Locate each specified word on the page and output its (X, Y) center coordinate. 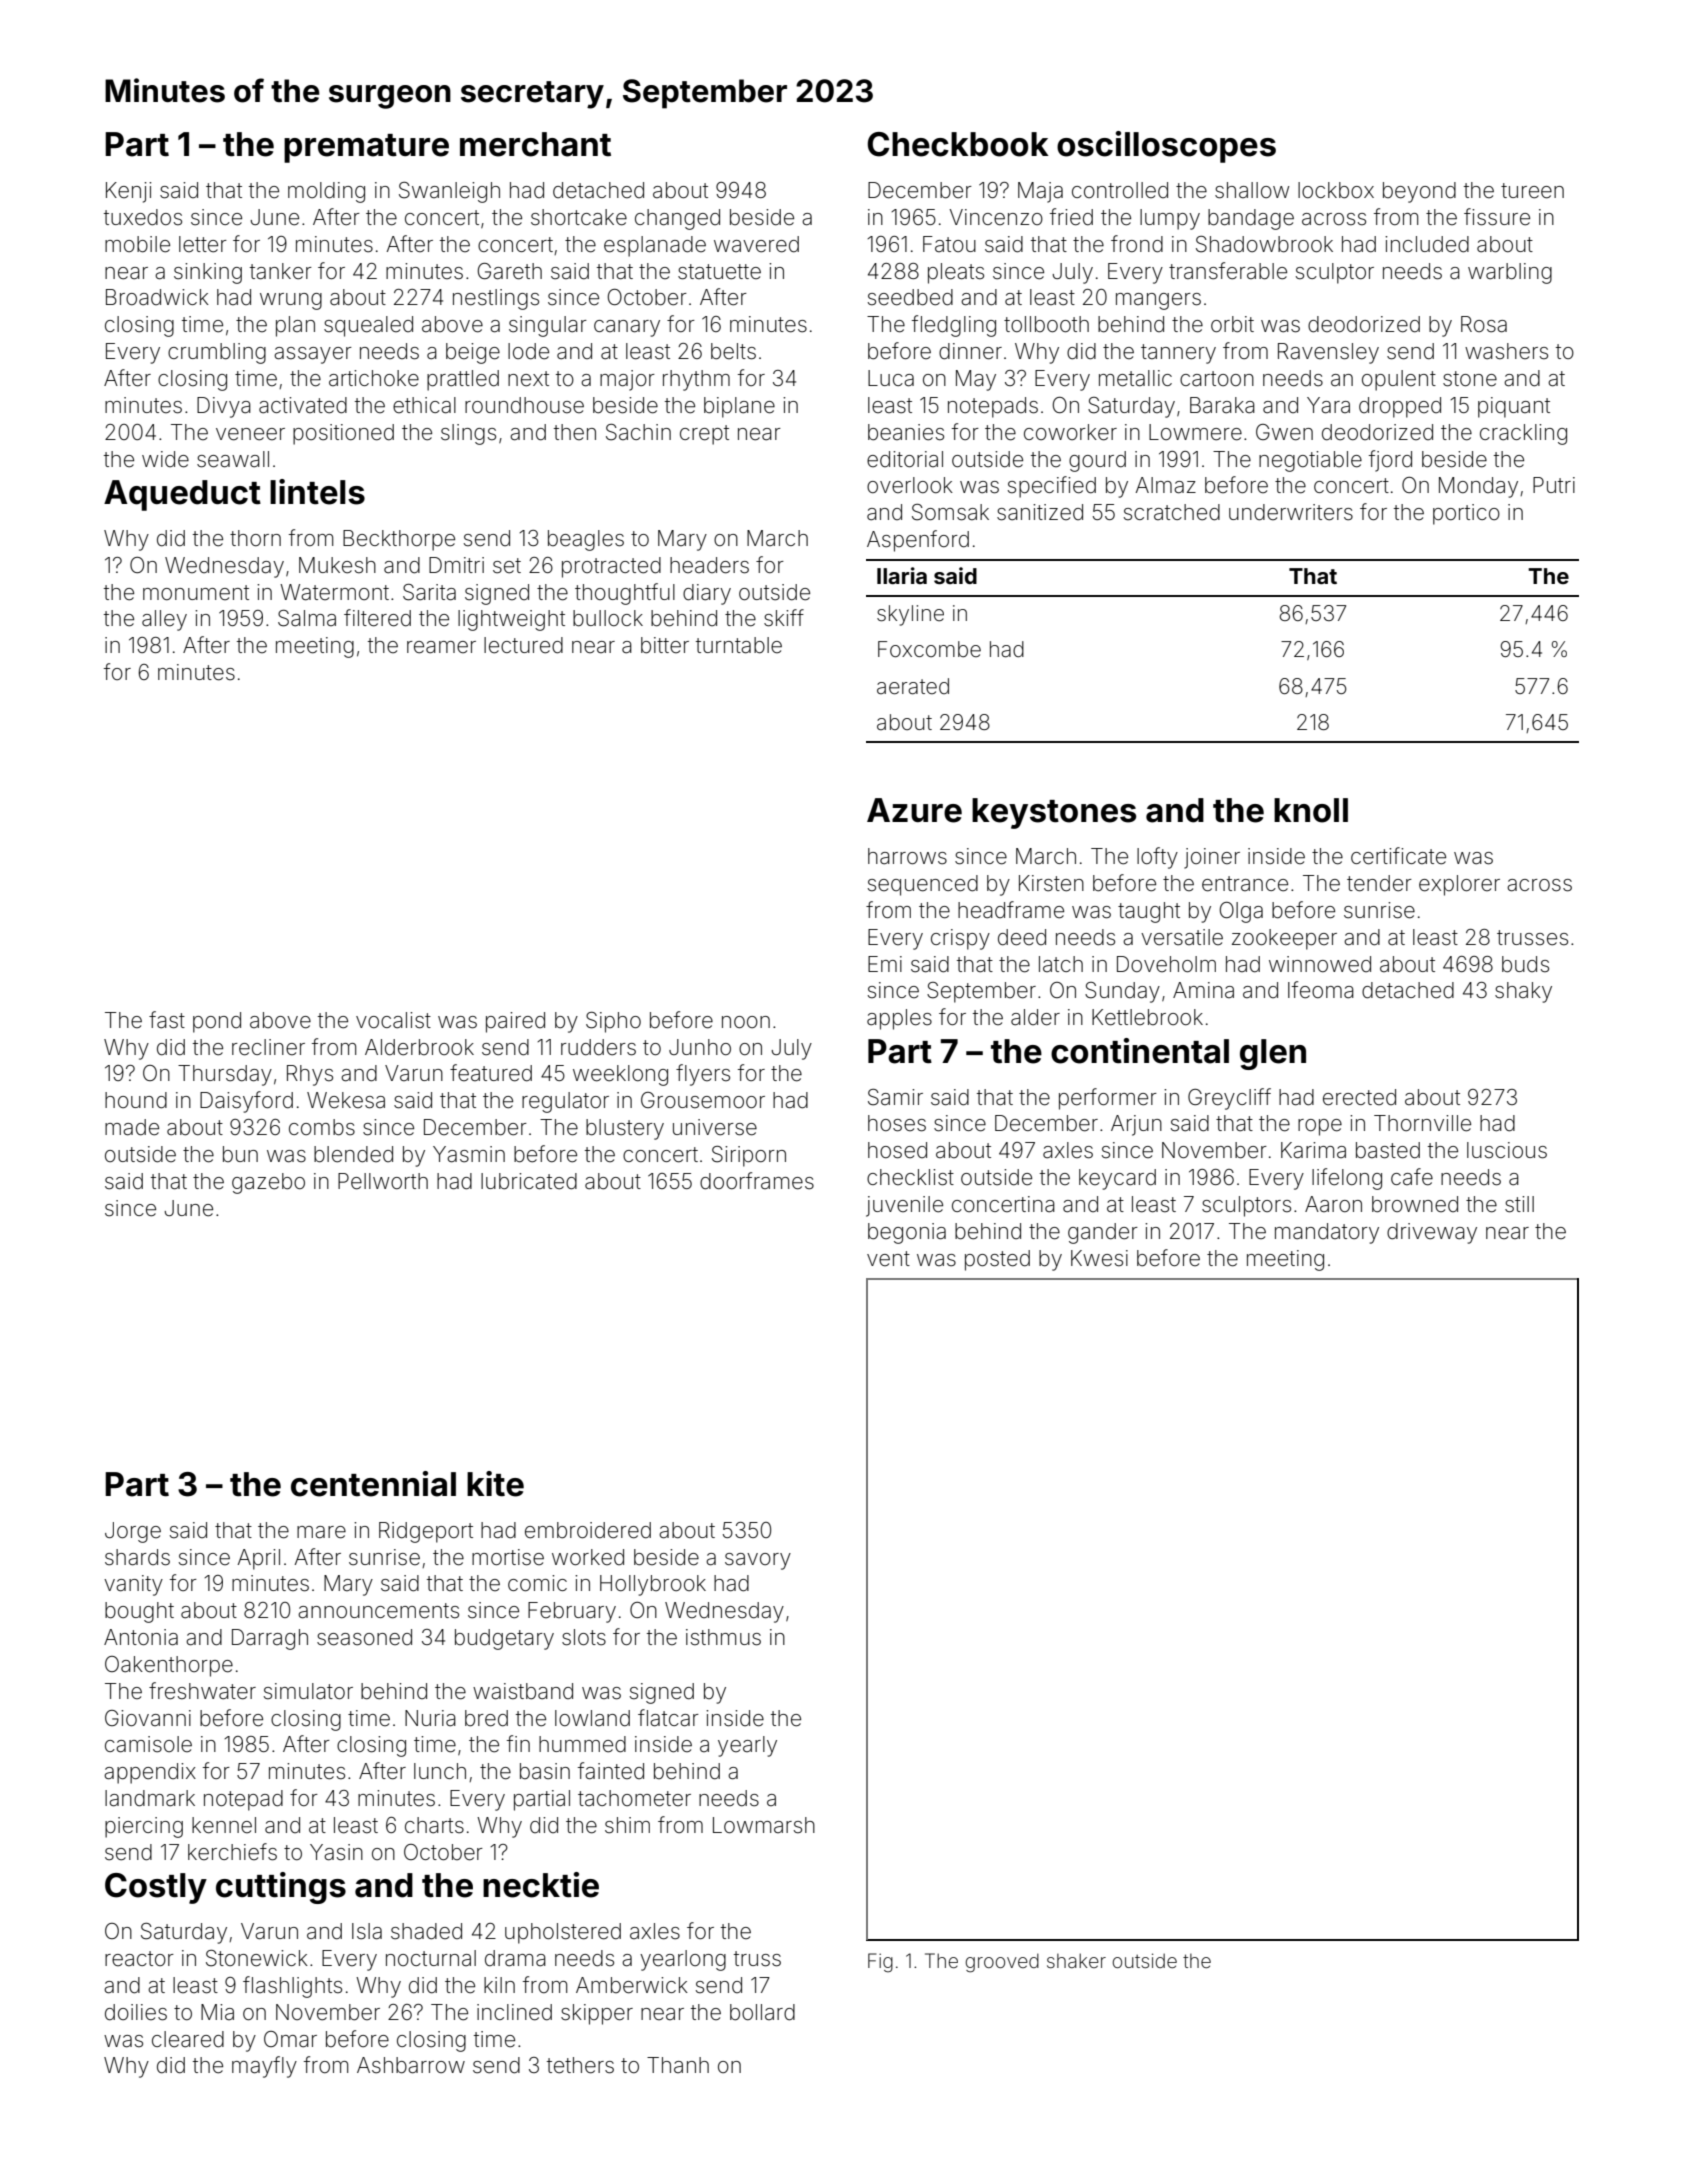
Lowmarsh (764, 1825)
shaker (1076, 1960)
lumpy (1170, 219)
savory (758, 1561)
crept (704, 435)
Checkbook (958, 144)
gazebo (268, 1183)
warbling (1510, 273)
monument (196, 593)
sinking (208, 273)
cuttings (281, 1888)
